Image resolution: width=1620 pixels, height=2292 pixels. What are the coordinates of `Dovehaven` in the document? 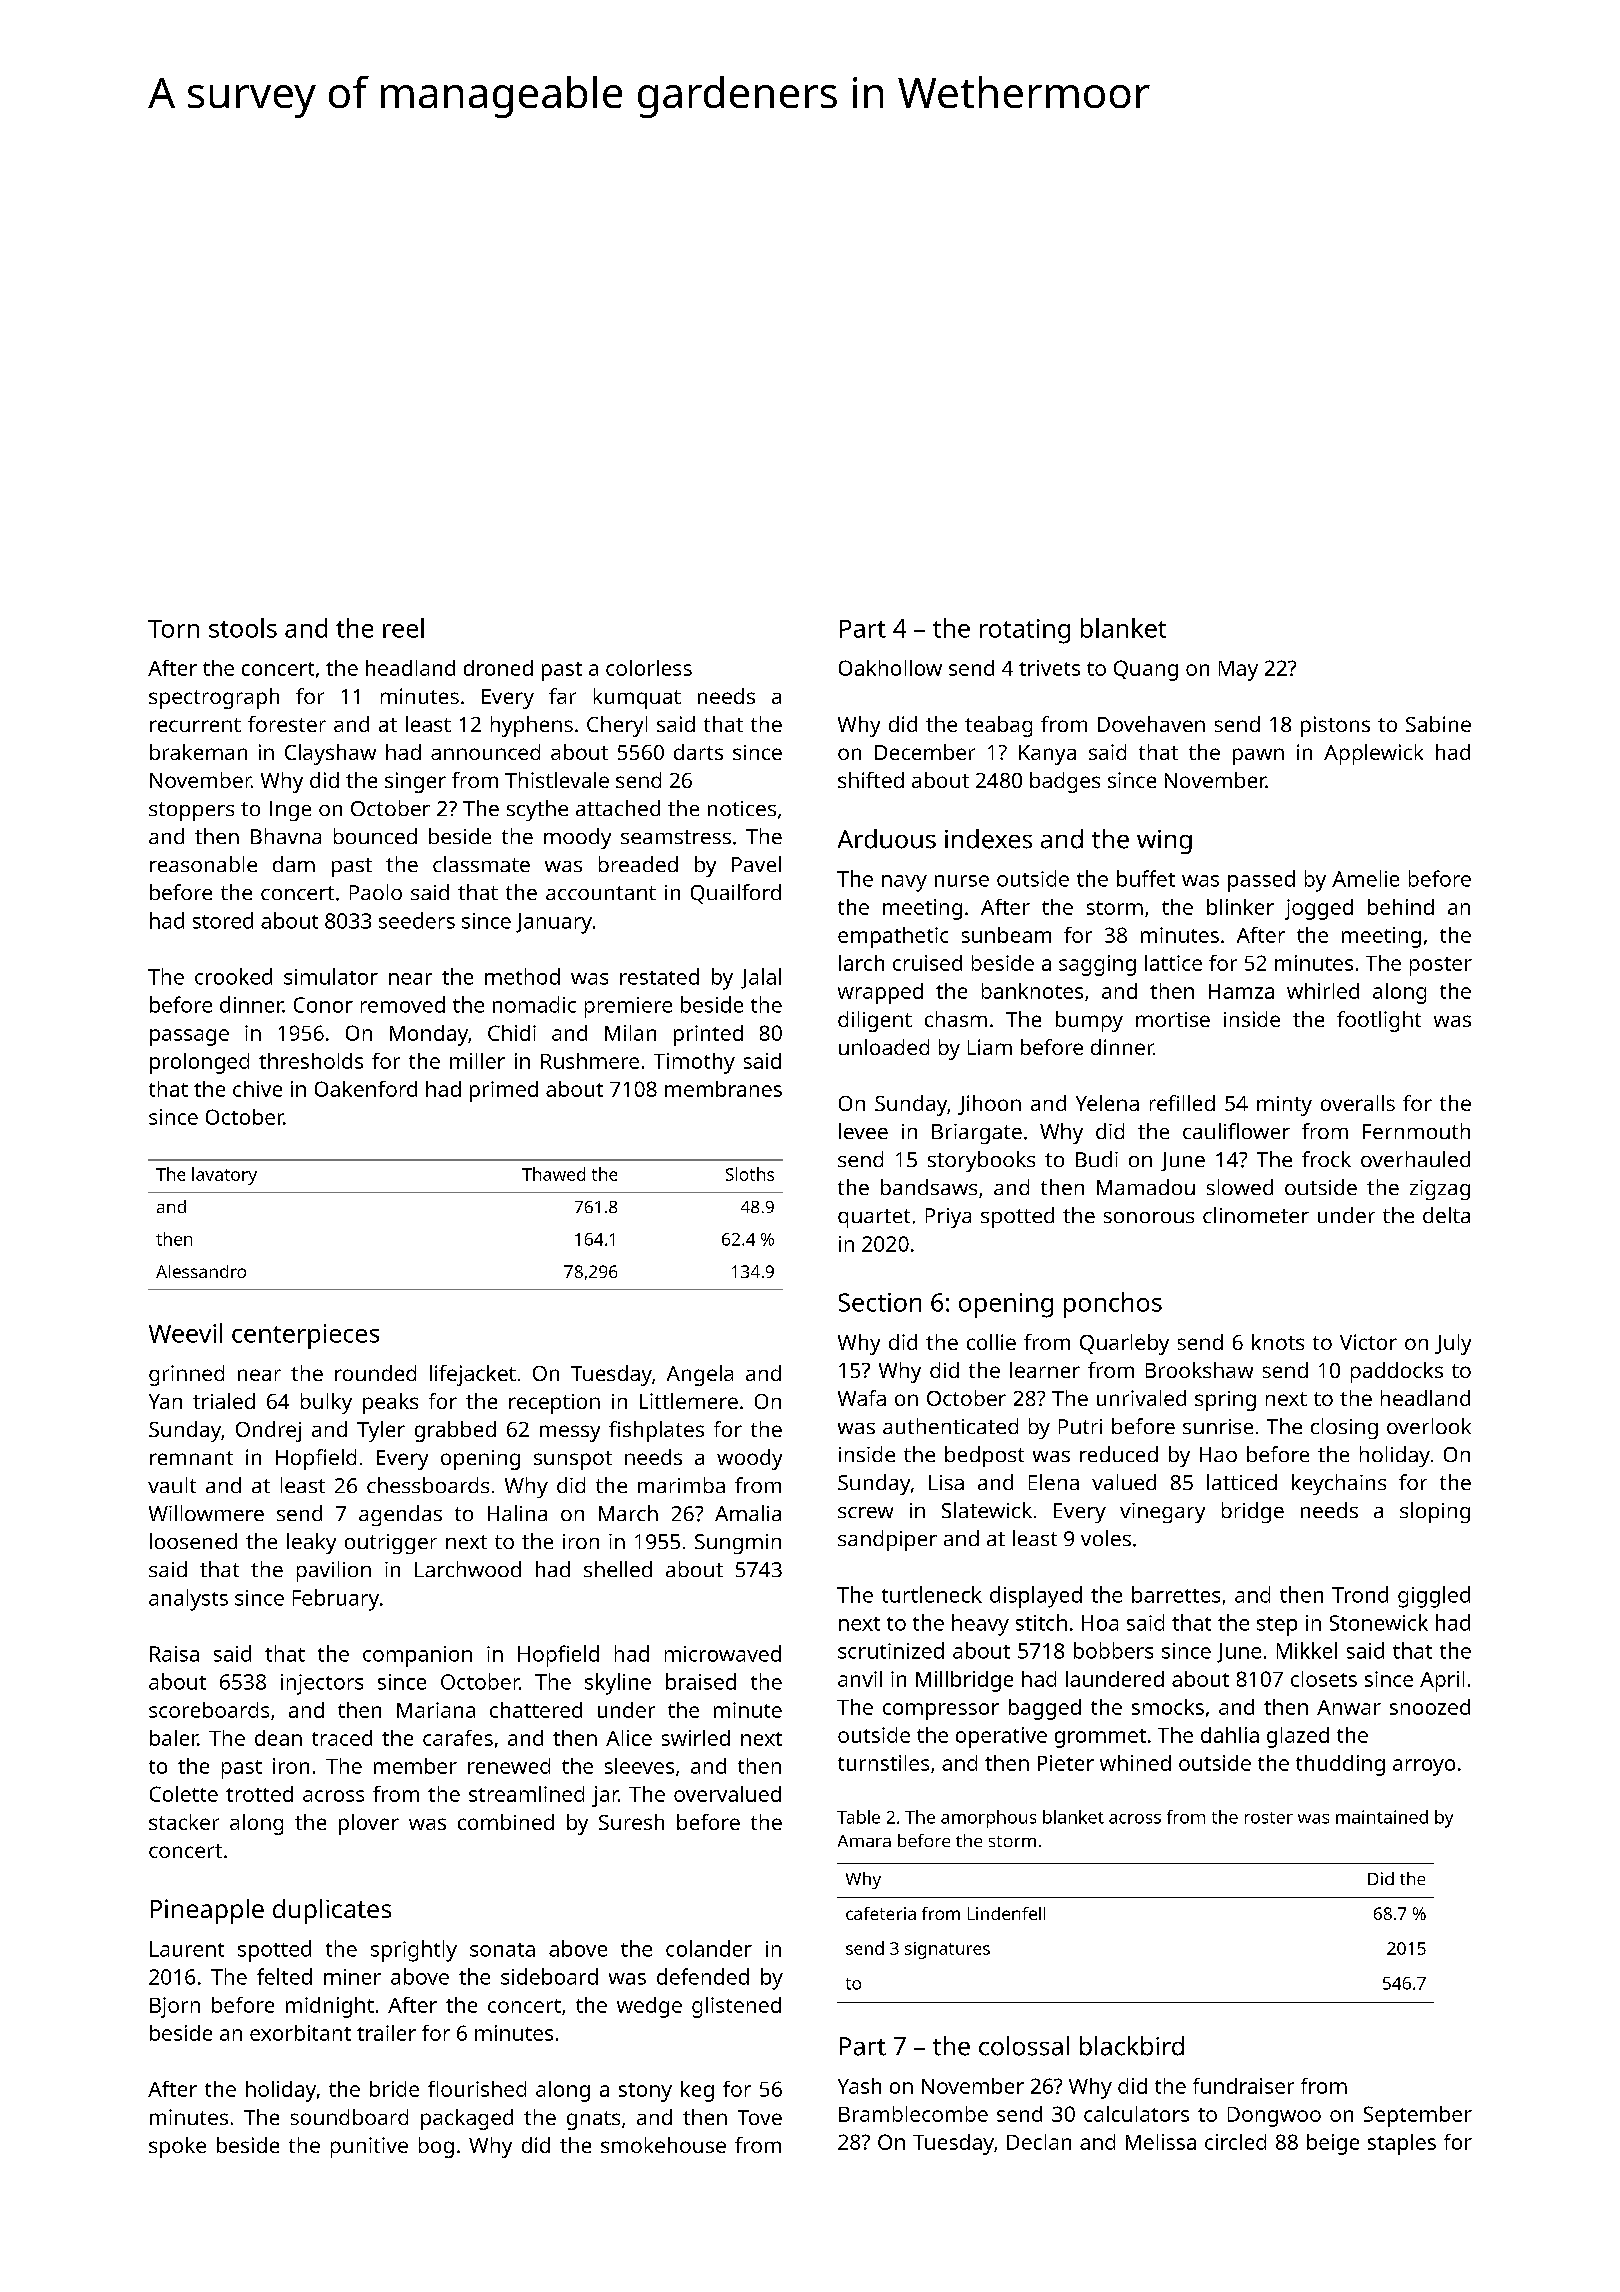 It's located at (1151, 724).
